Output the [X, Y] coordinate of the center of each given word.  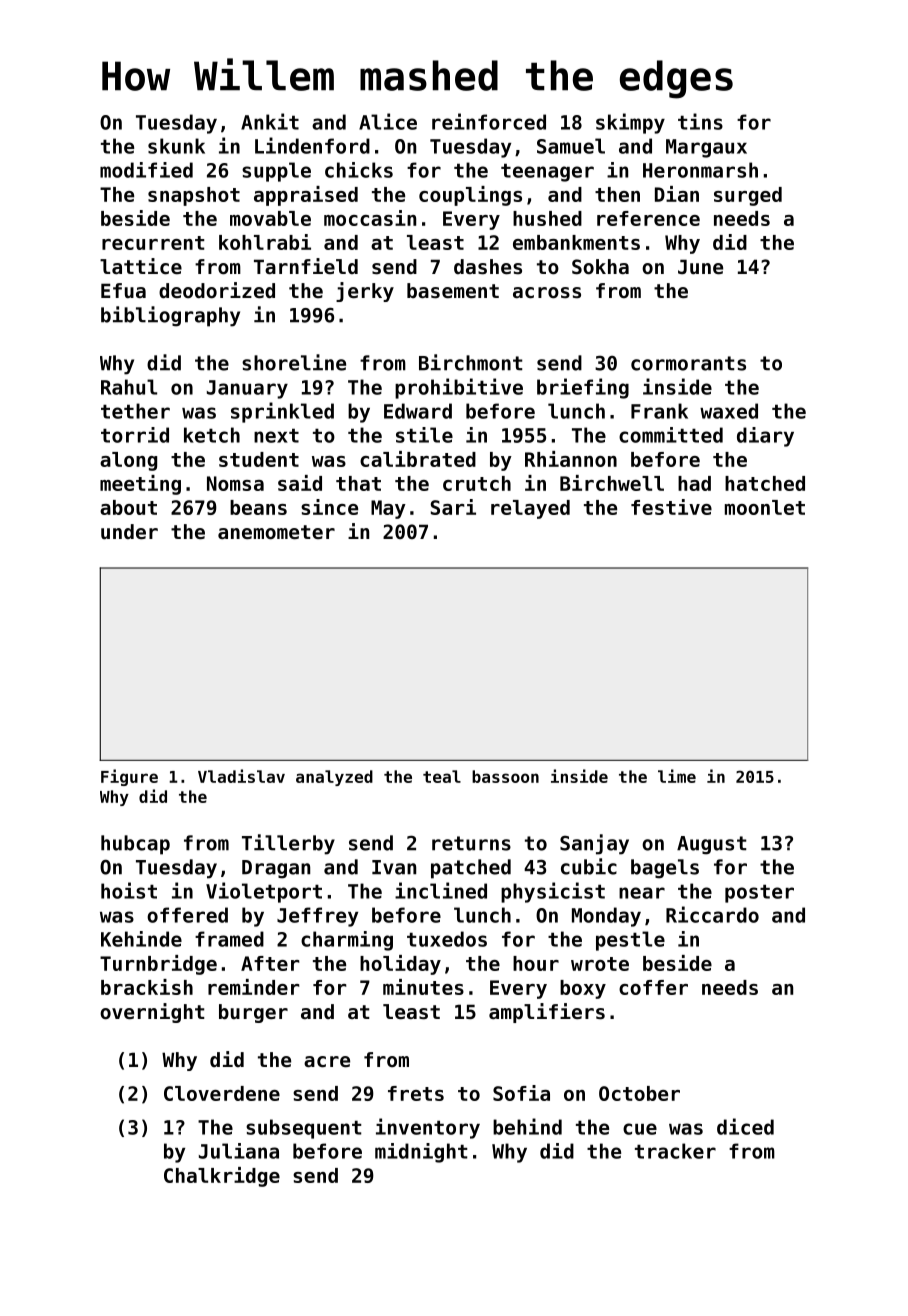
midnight [421, 1153]
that [358, 483]
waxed [729, 411]
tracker [675, 1151]
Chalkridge [222, 1177]
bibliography [170, 316]
